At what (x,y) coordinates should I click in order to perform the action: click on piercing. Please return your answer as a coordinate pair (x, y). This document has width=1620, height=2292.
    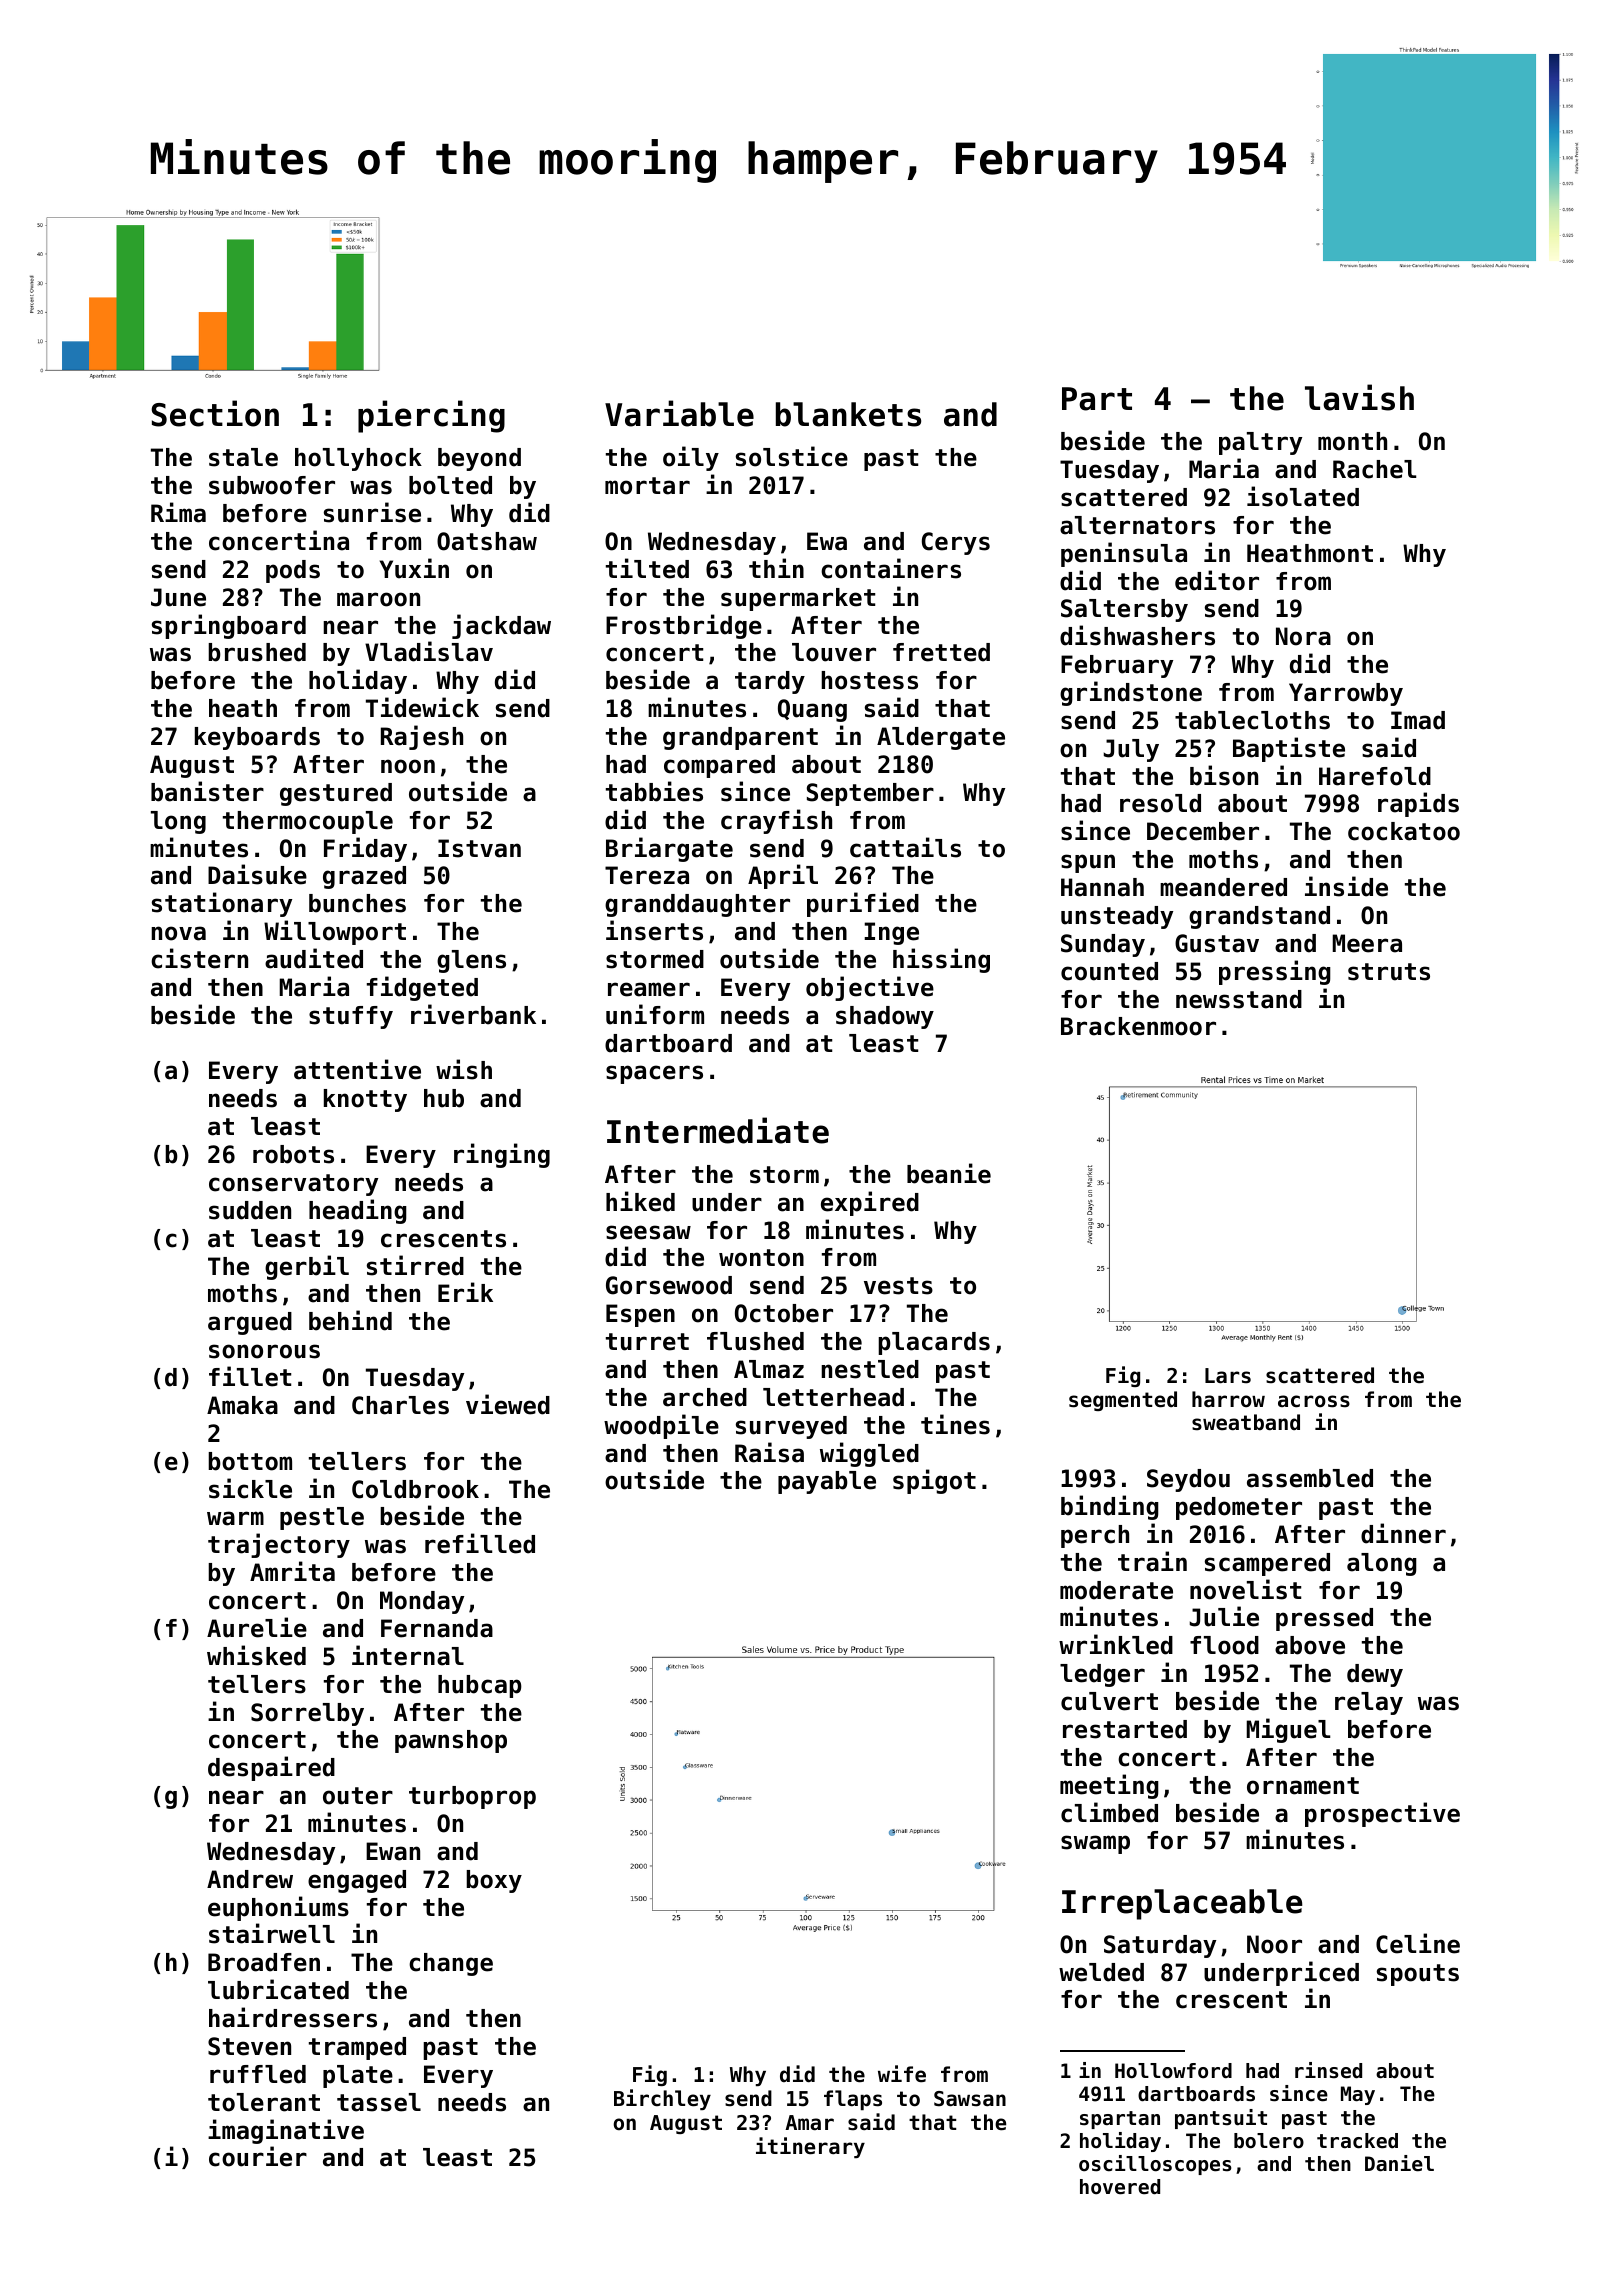
    Looking at the image, I should click on (431, 416).
